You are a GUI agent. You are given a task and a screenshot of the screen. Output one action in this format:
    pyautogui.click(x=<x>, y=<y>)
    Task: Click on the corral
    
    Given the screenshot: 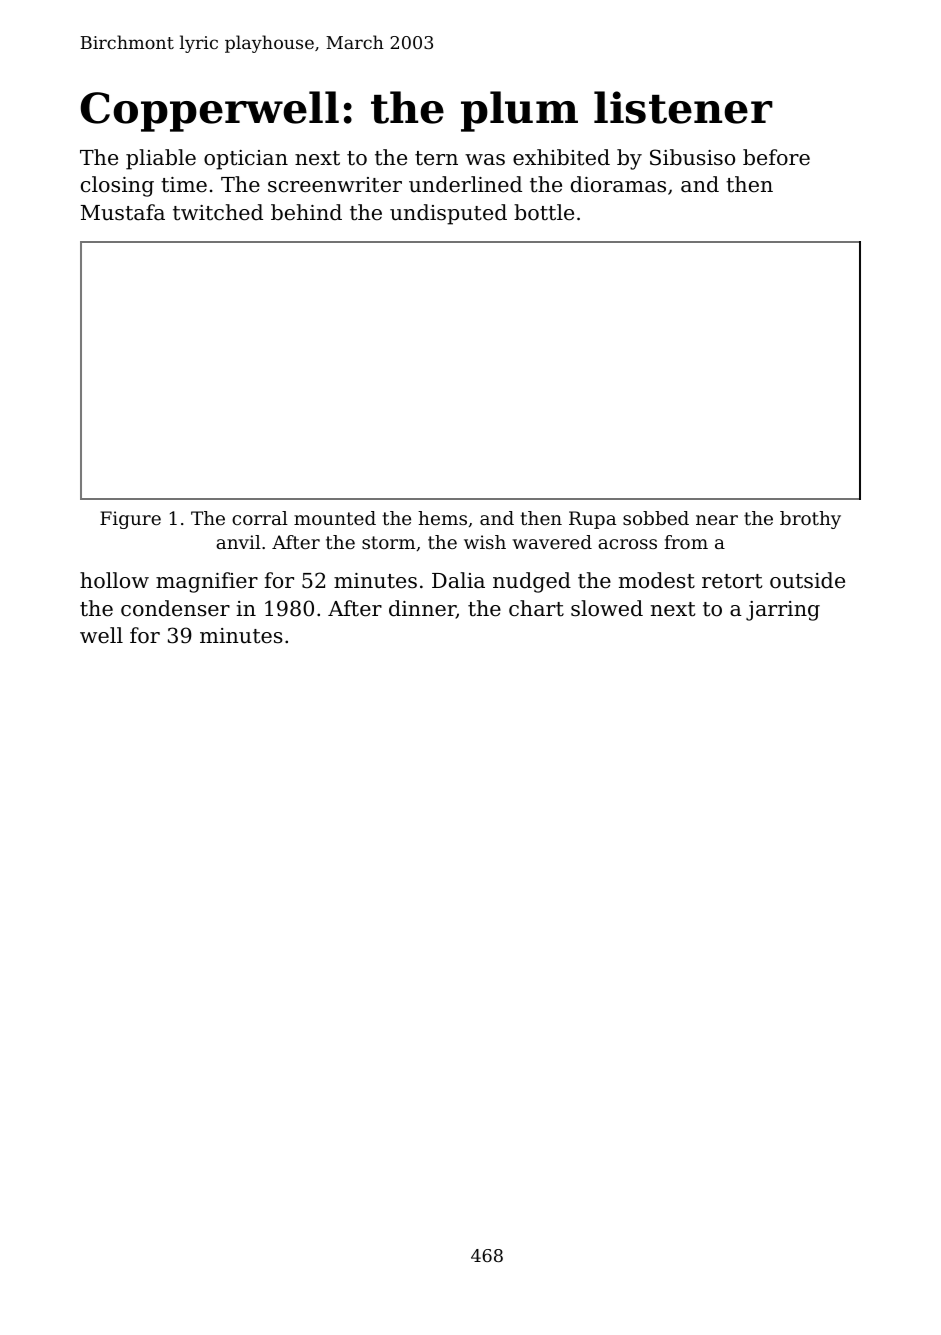 What is the action you would take?
    pyautogui.click(x=260, y=518)
